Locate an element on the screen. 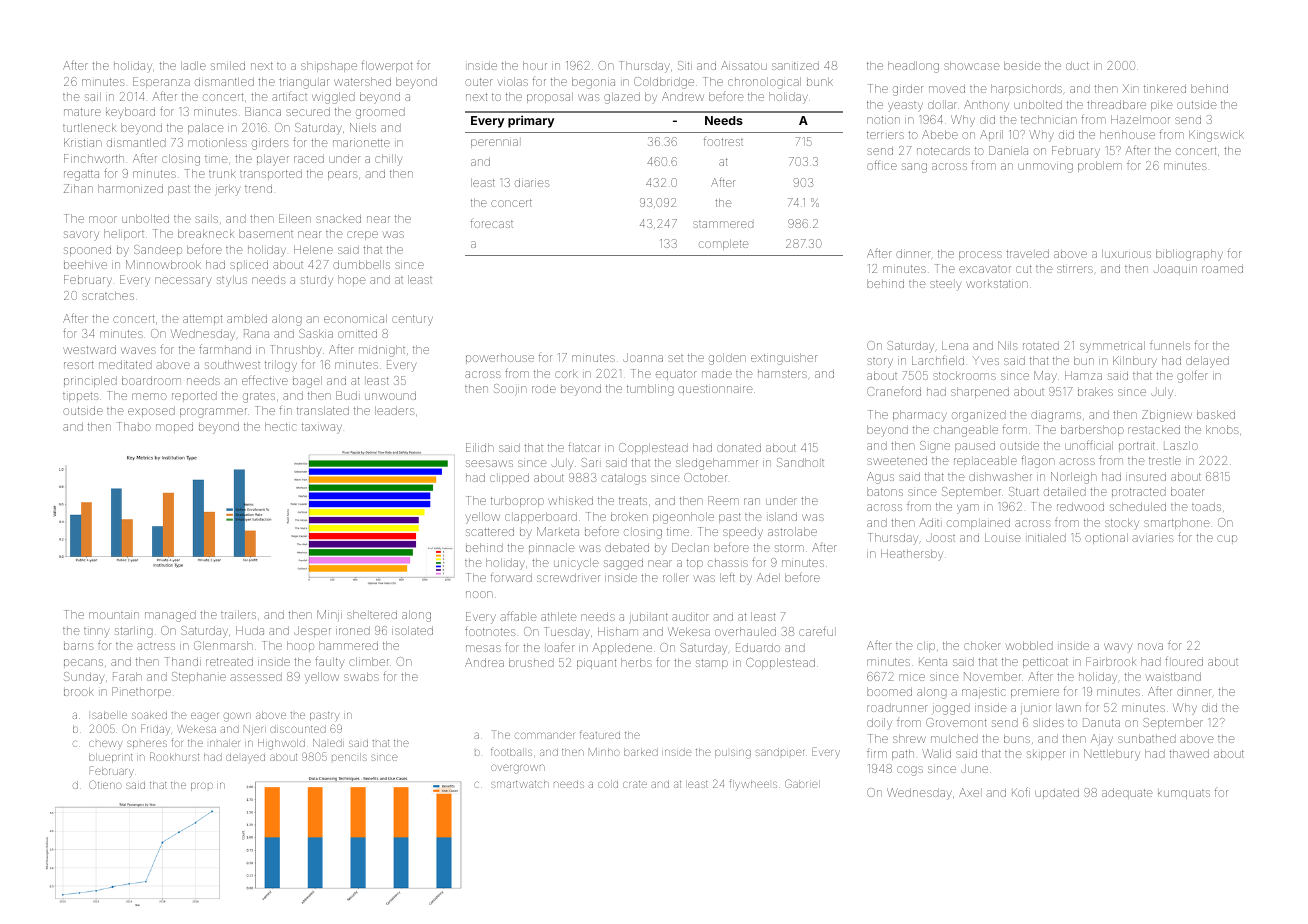 This screenshot has width=1308, height=924. commander is located at coordinates (544, 735).
